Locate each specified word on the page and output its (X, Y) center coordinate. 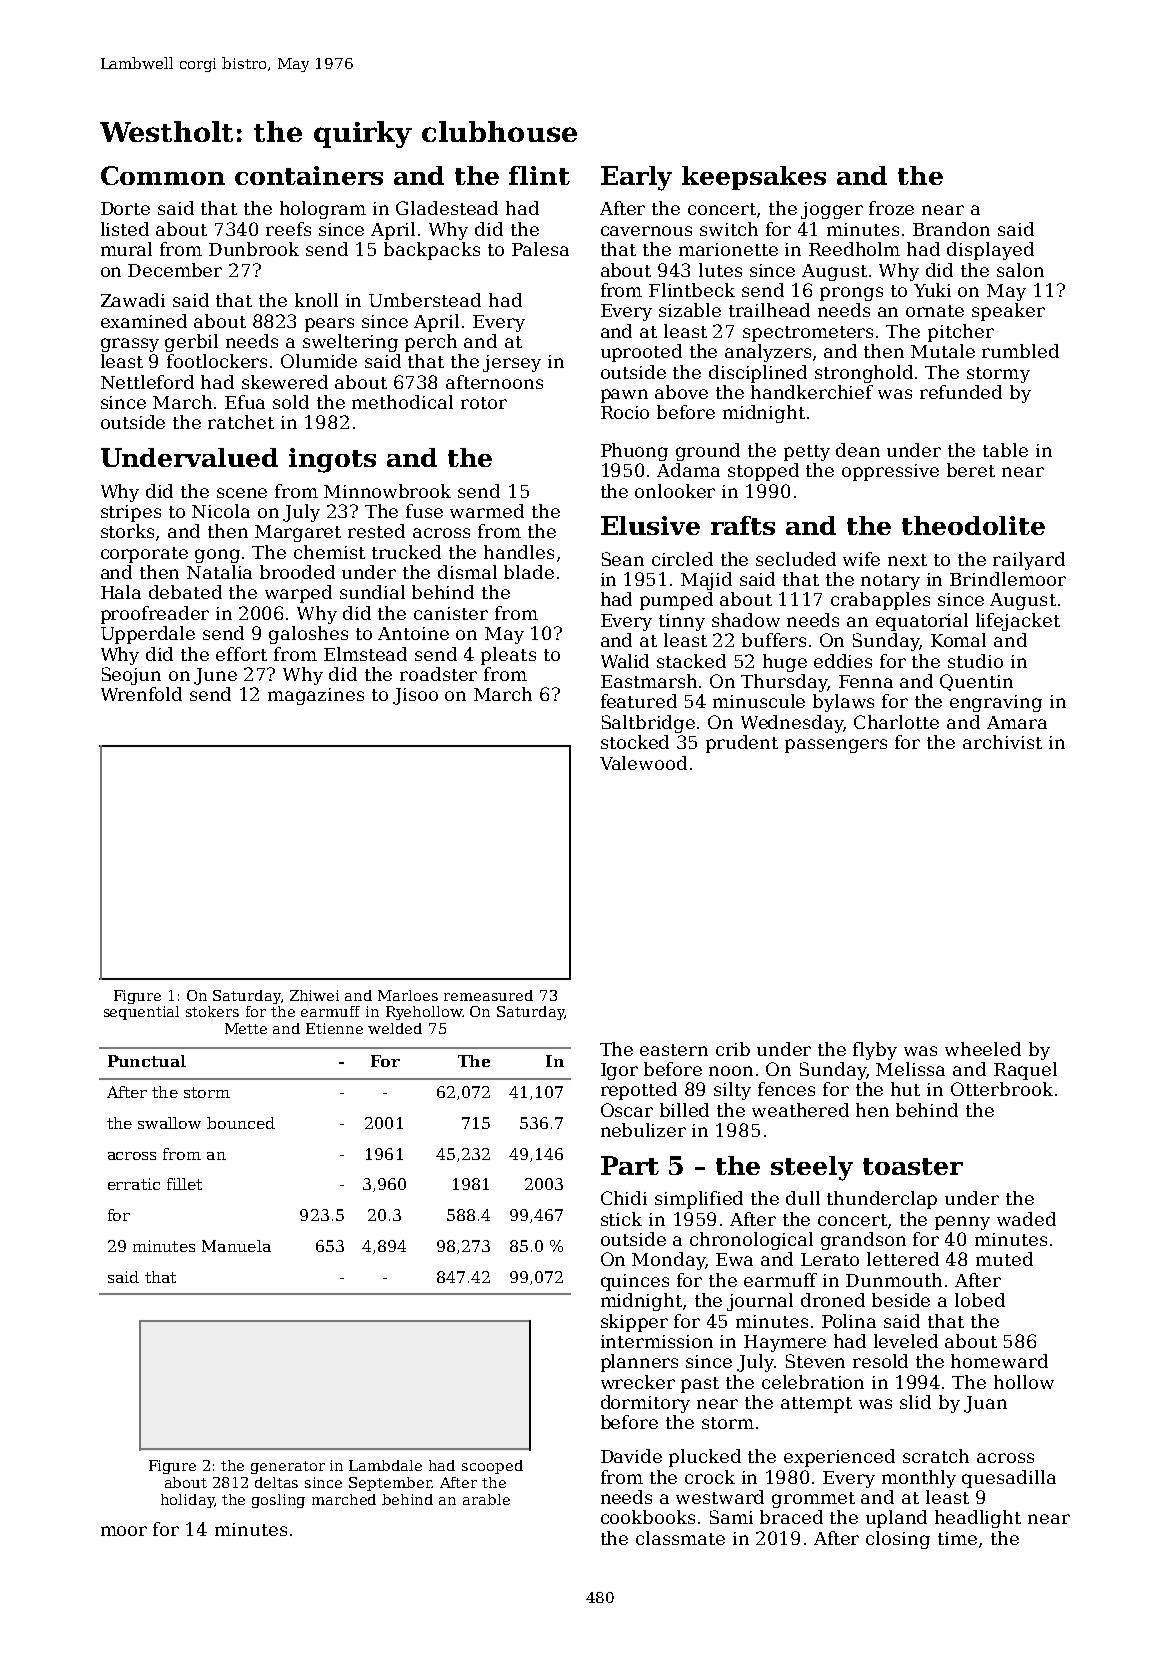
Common (163, 175)
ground (708, 452)
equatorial (922, 622)
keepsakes (754, 178)
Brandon (951, 229)
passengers (836, 746)
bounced (241, 1123)
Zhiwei (314, 995)
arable (486, 1499)
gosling (278, 1501)
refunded (961, 392)
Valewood (643, 763)
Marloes (408, 995)
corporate (144, 555)
